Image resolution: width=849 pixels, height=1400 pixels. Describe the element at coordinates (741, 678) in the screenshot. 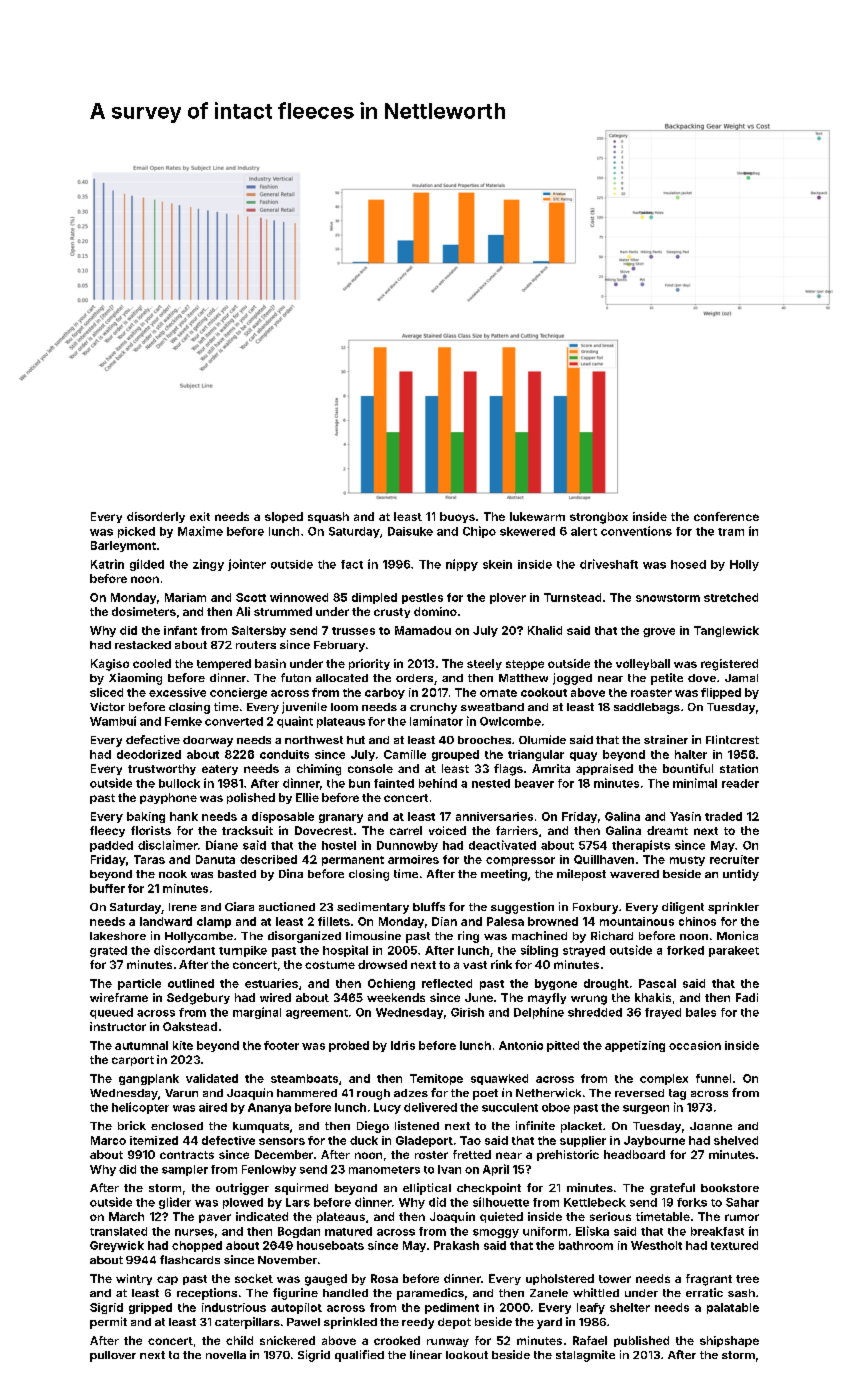

I see `Jamal` at that location.
